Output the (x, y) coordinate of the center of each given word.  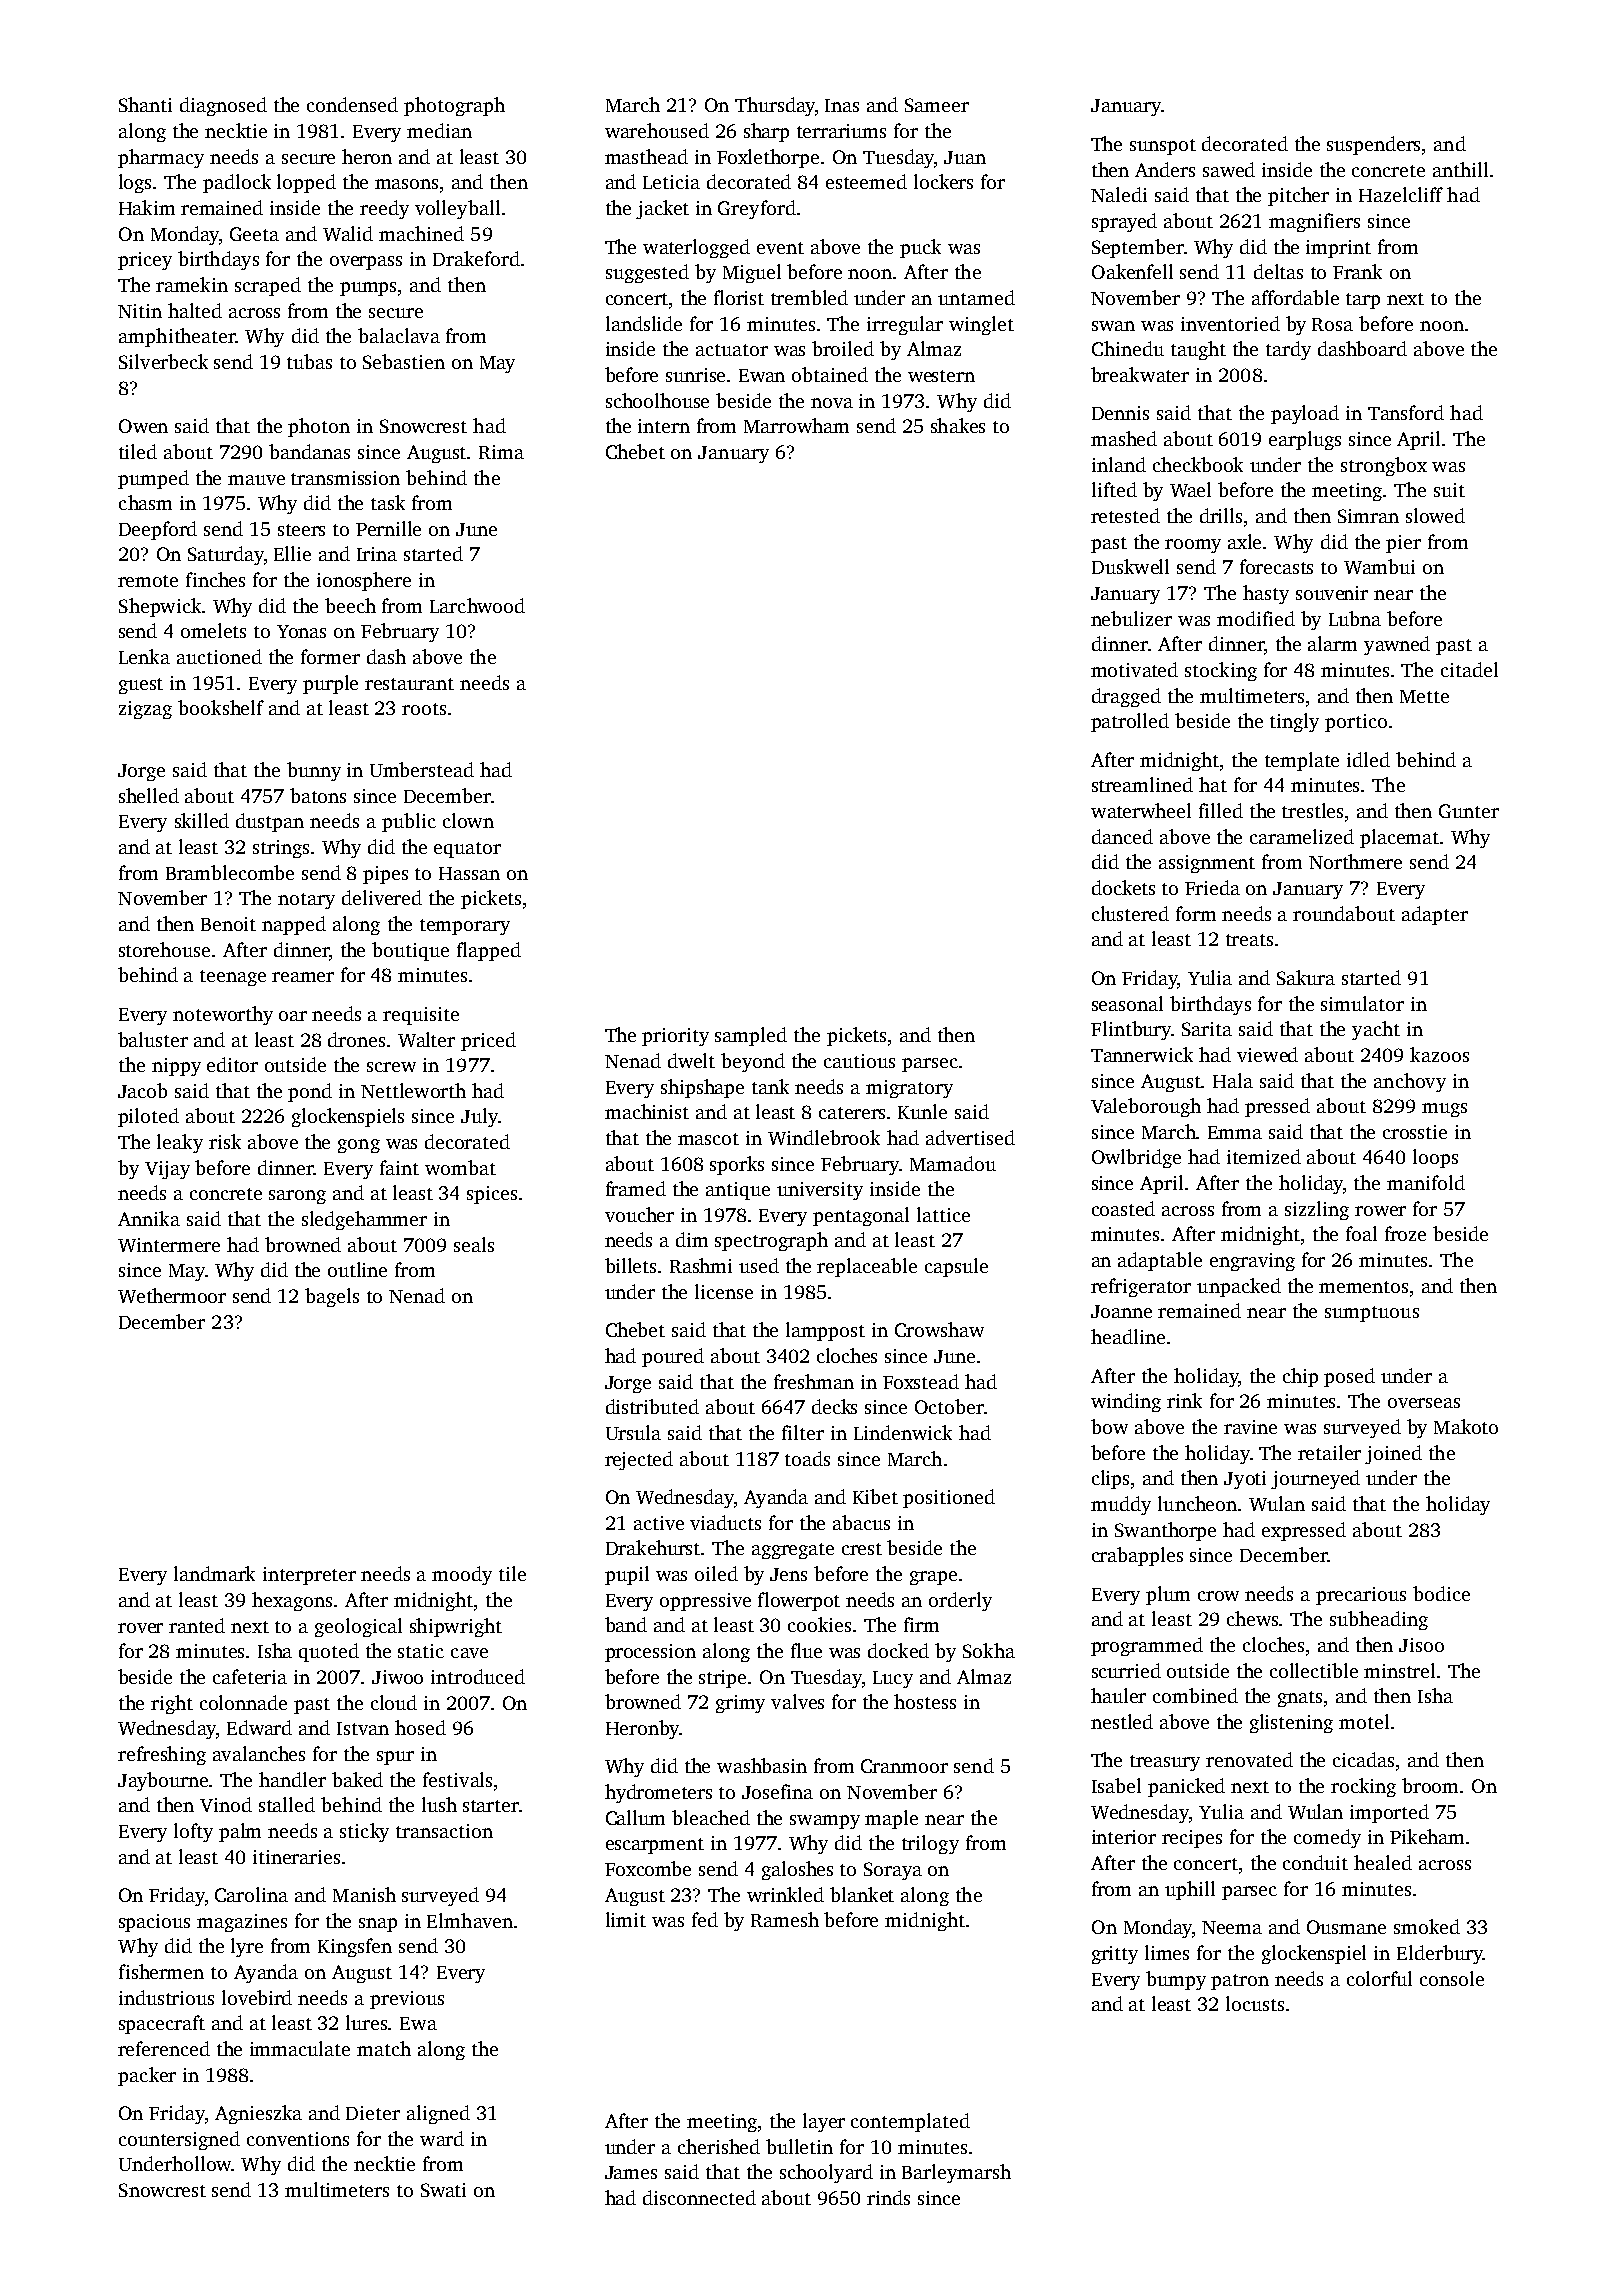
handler (292, 1779)
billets (630, 1265)
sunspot (1163, 147)
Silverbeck (163, 361)
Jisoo (1421, 1645)
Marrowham (796, 425)
